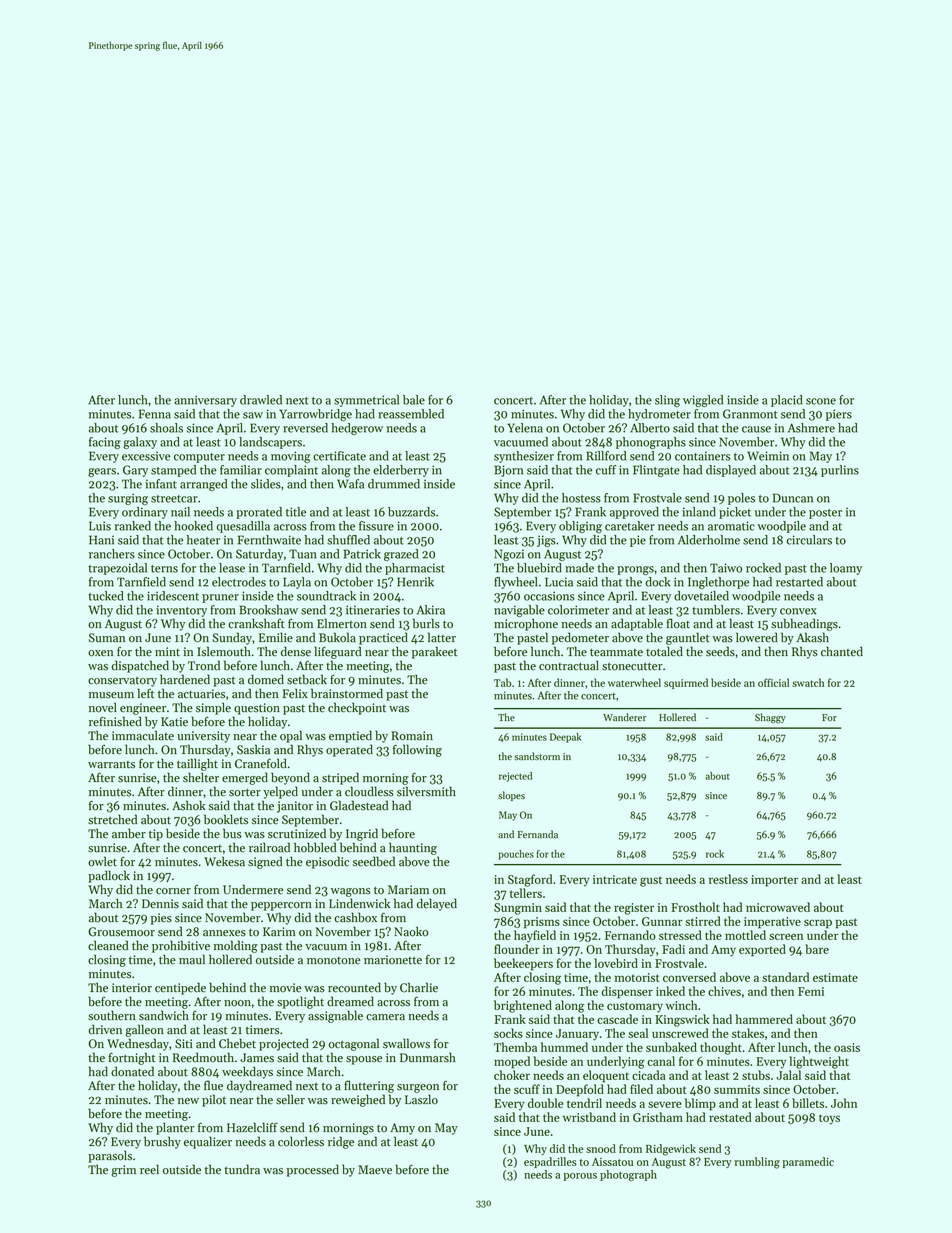 The width and height of the document is (952, 1233). Describe the element at coordinates (143, 735) in the document. I see `immaculate` at that location.
